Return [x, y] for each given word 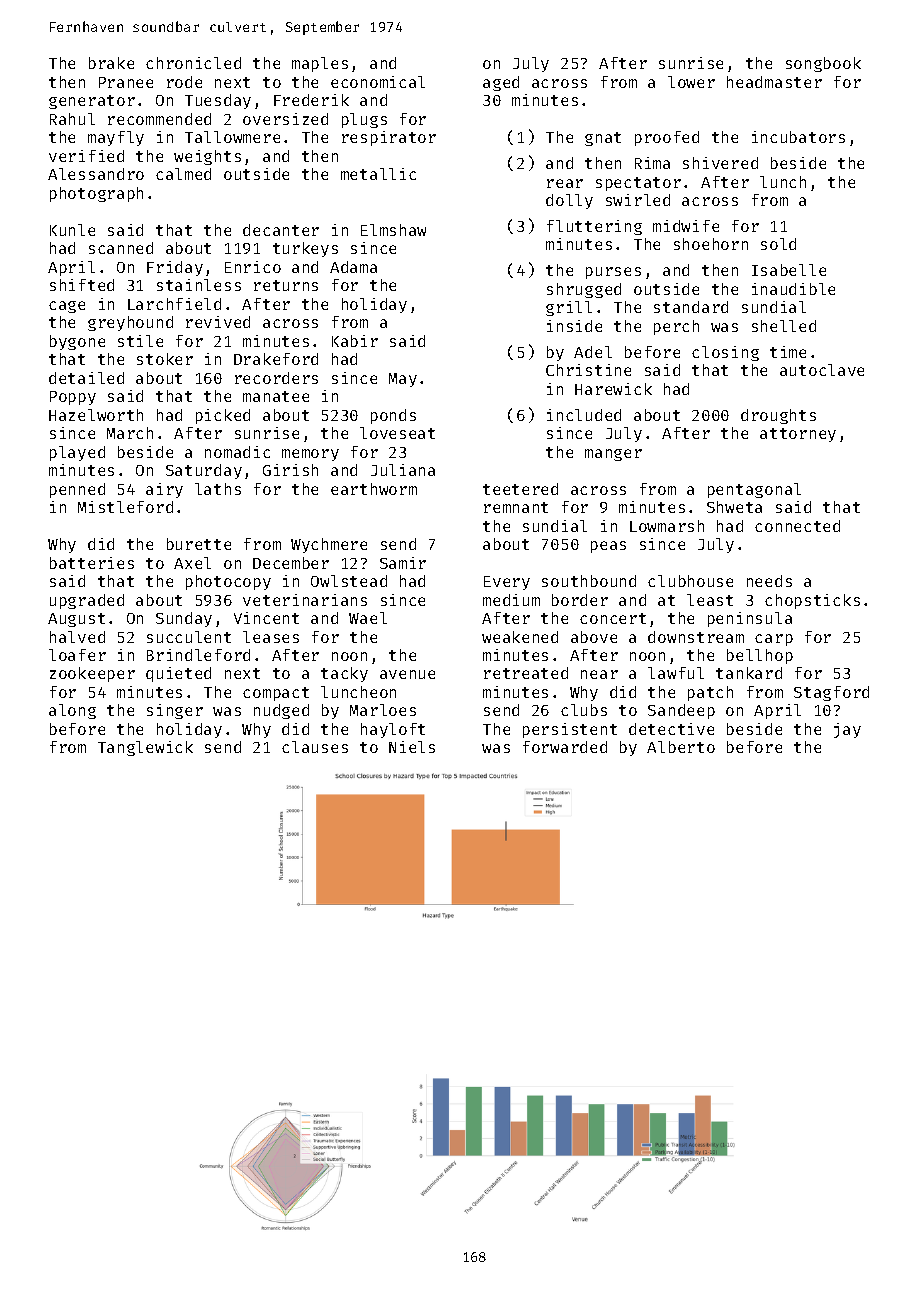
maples [320, 64]
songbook [823, 64]
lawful [676, 673]
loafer [77, 655]
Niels [412, 747]
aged [501, 83]
